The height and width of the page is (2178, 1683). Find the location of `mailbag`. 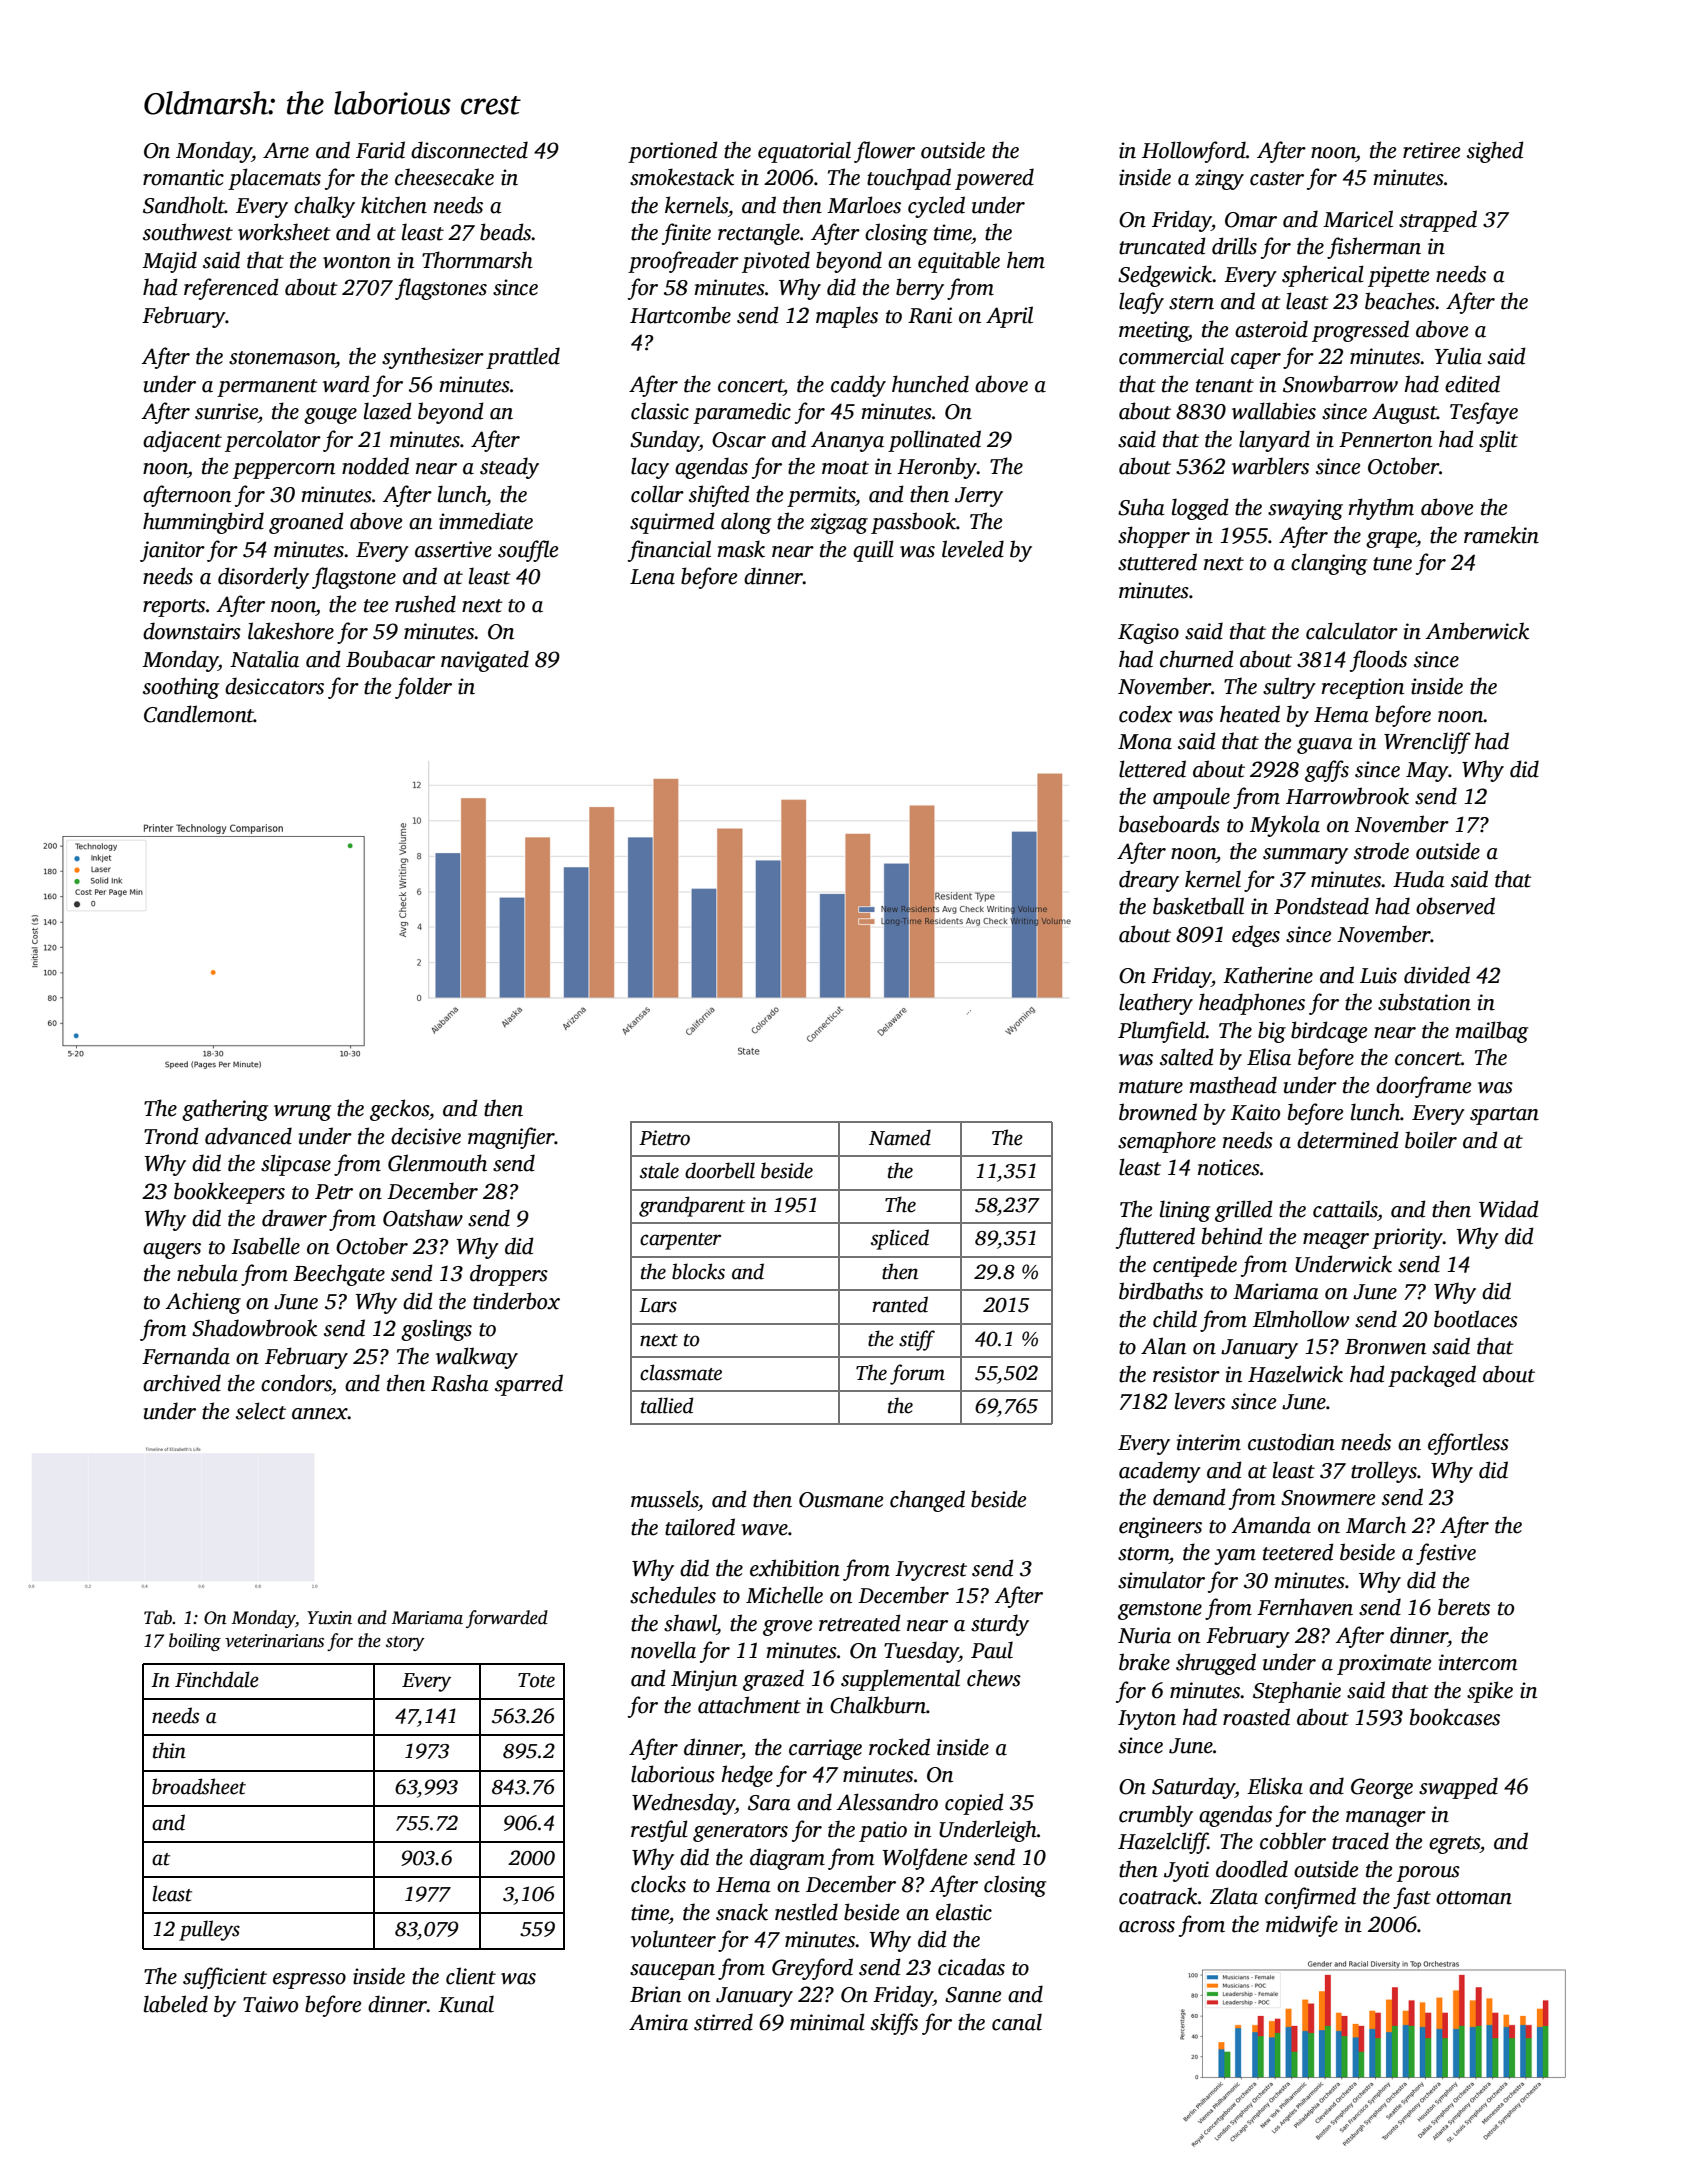

mailbag is located at coordinates (1491, 1032).
